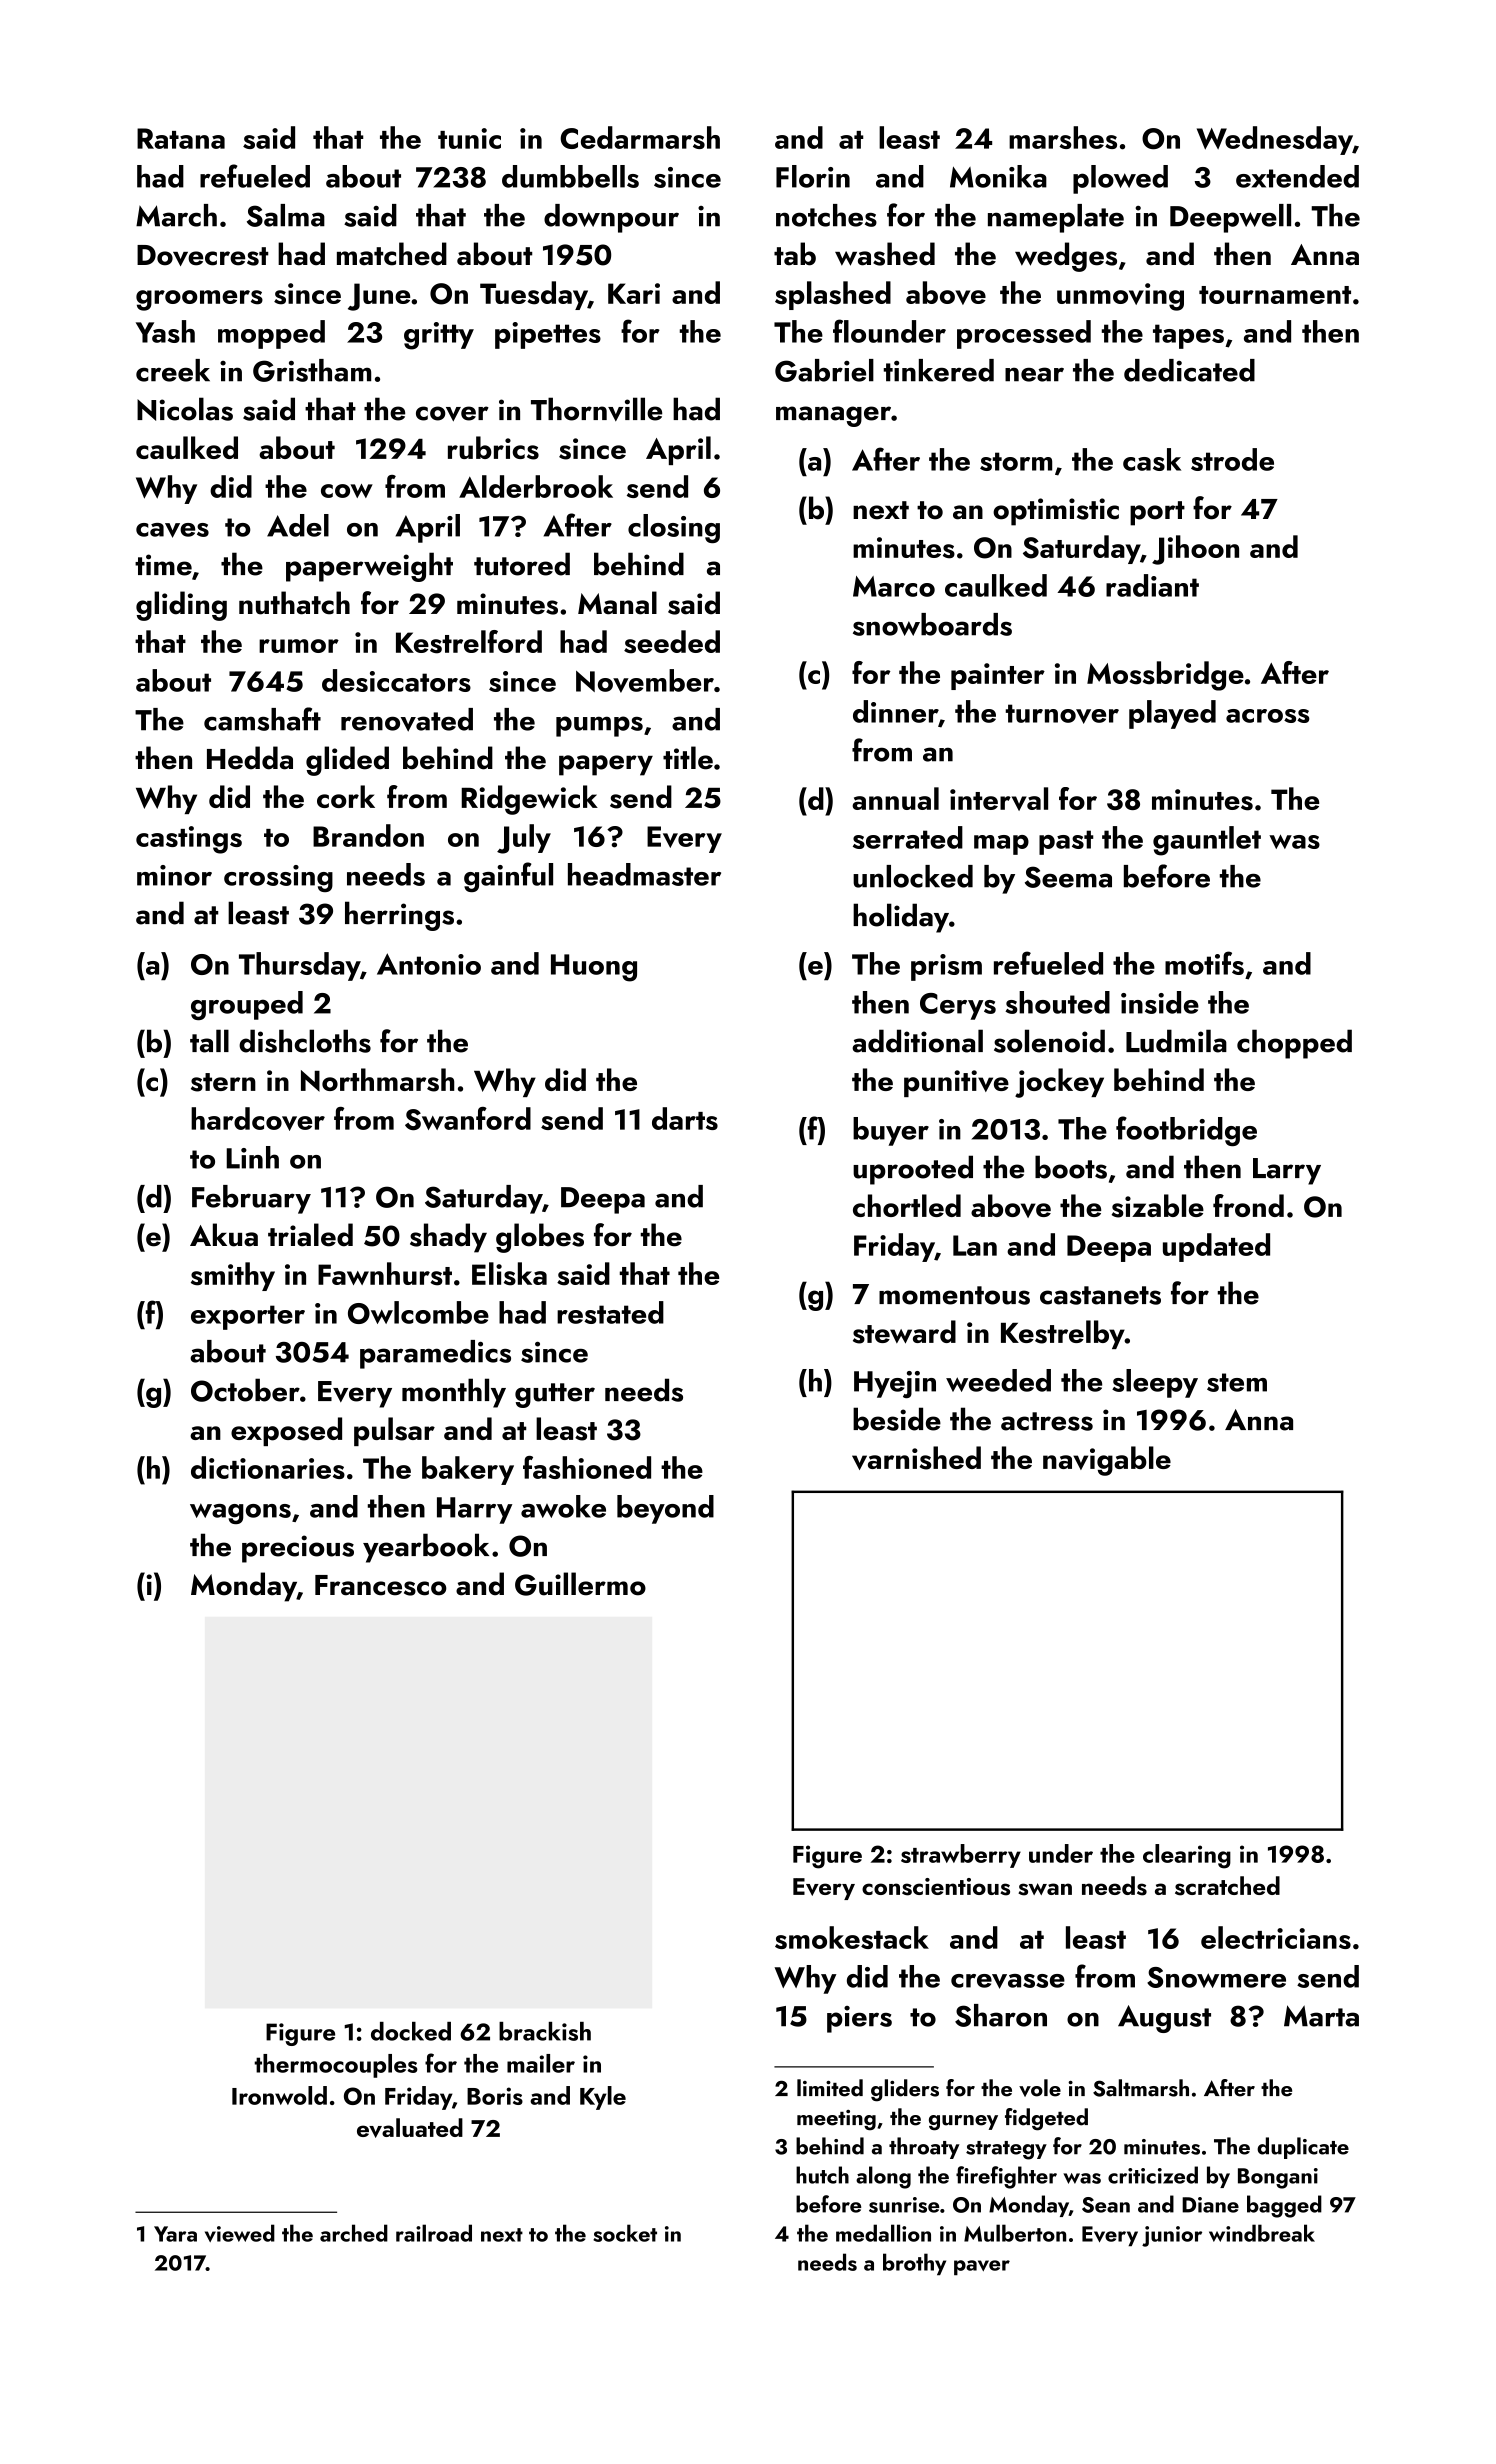  Describe the element at coordinates (439, 336) in the page. I see `gritty` at that location.
